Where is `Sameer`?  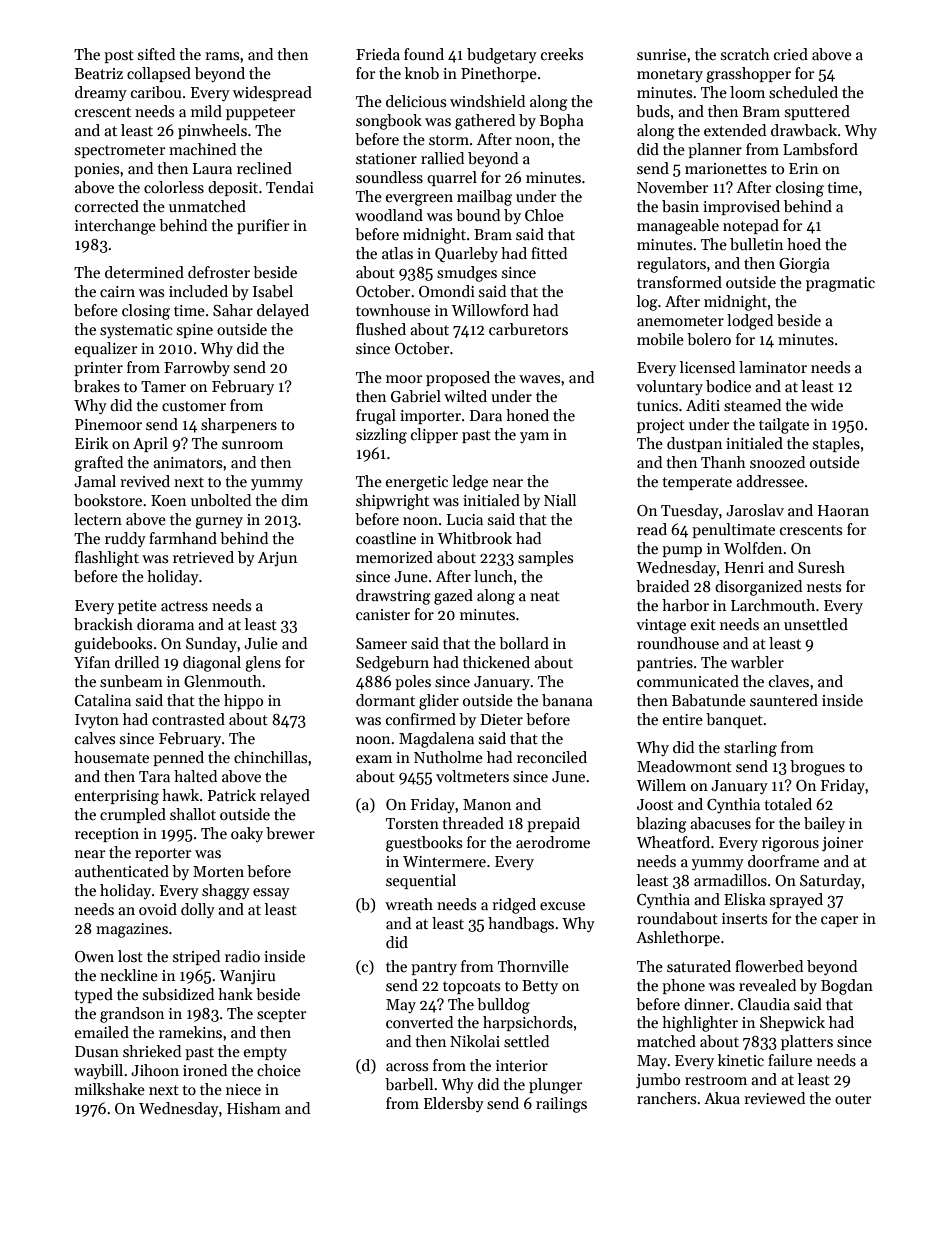
Sameer is located at coordinates (381, 643).
